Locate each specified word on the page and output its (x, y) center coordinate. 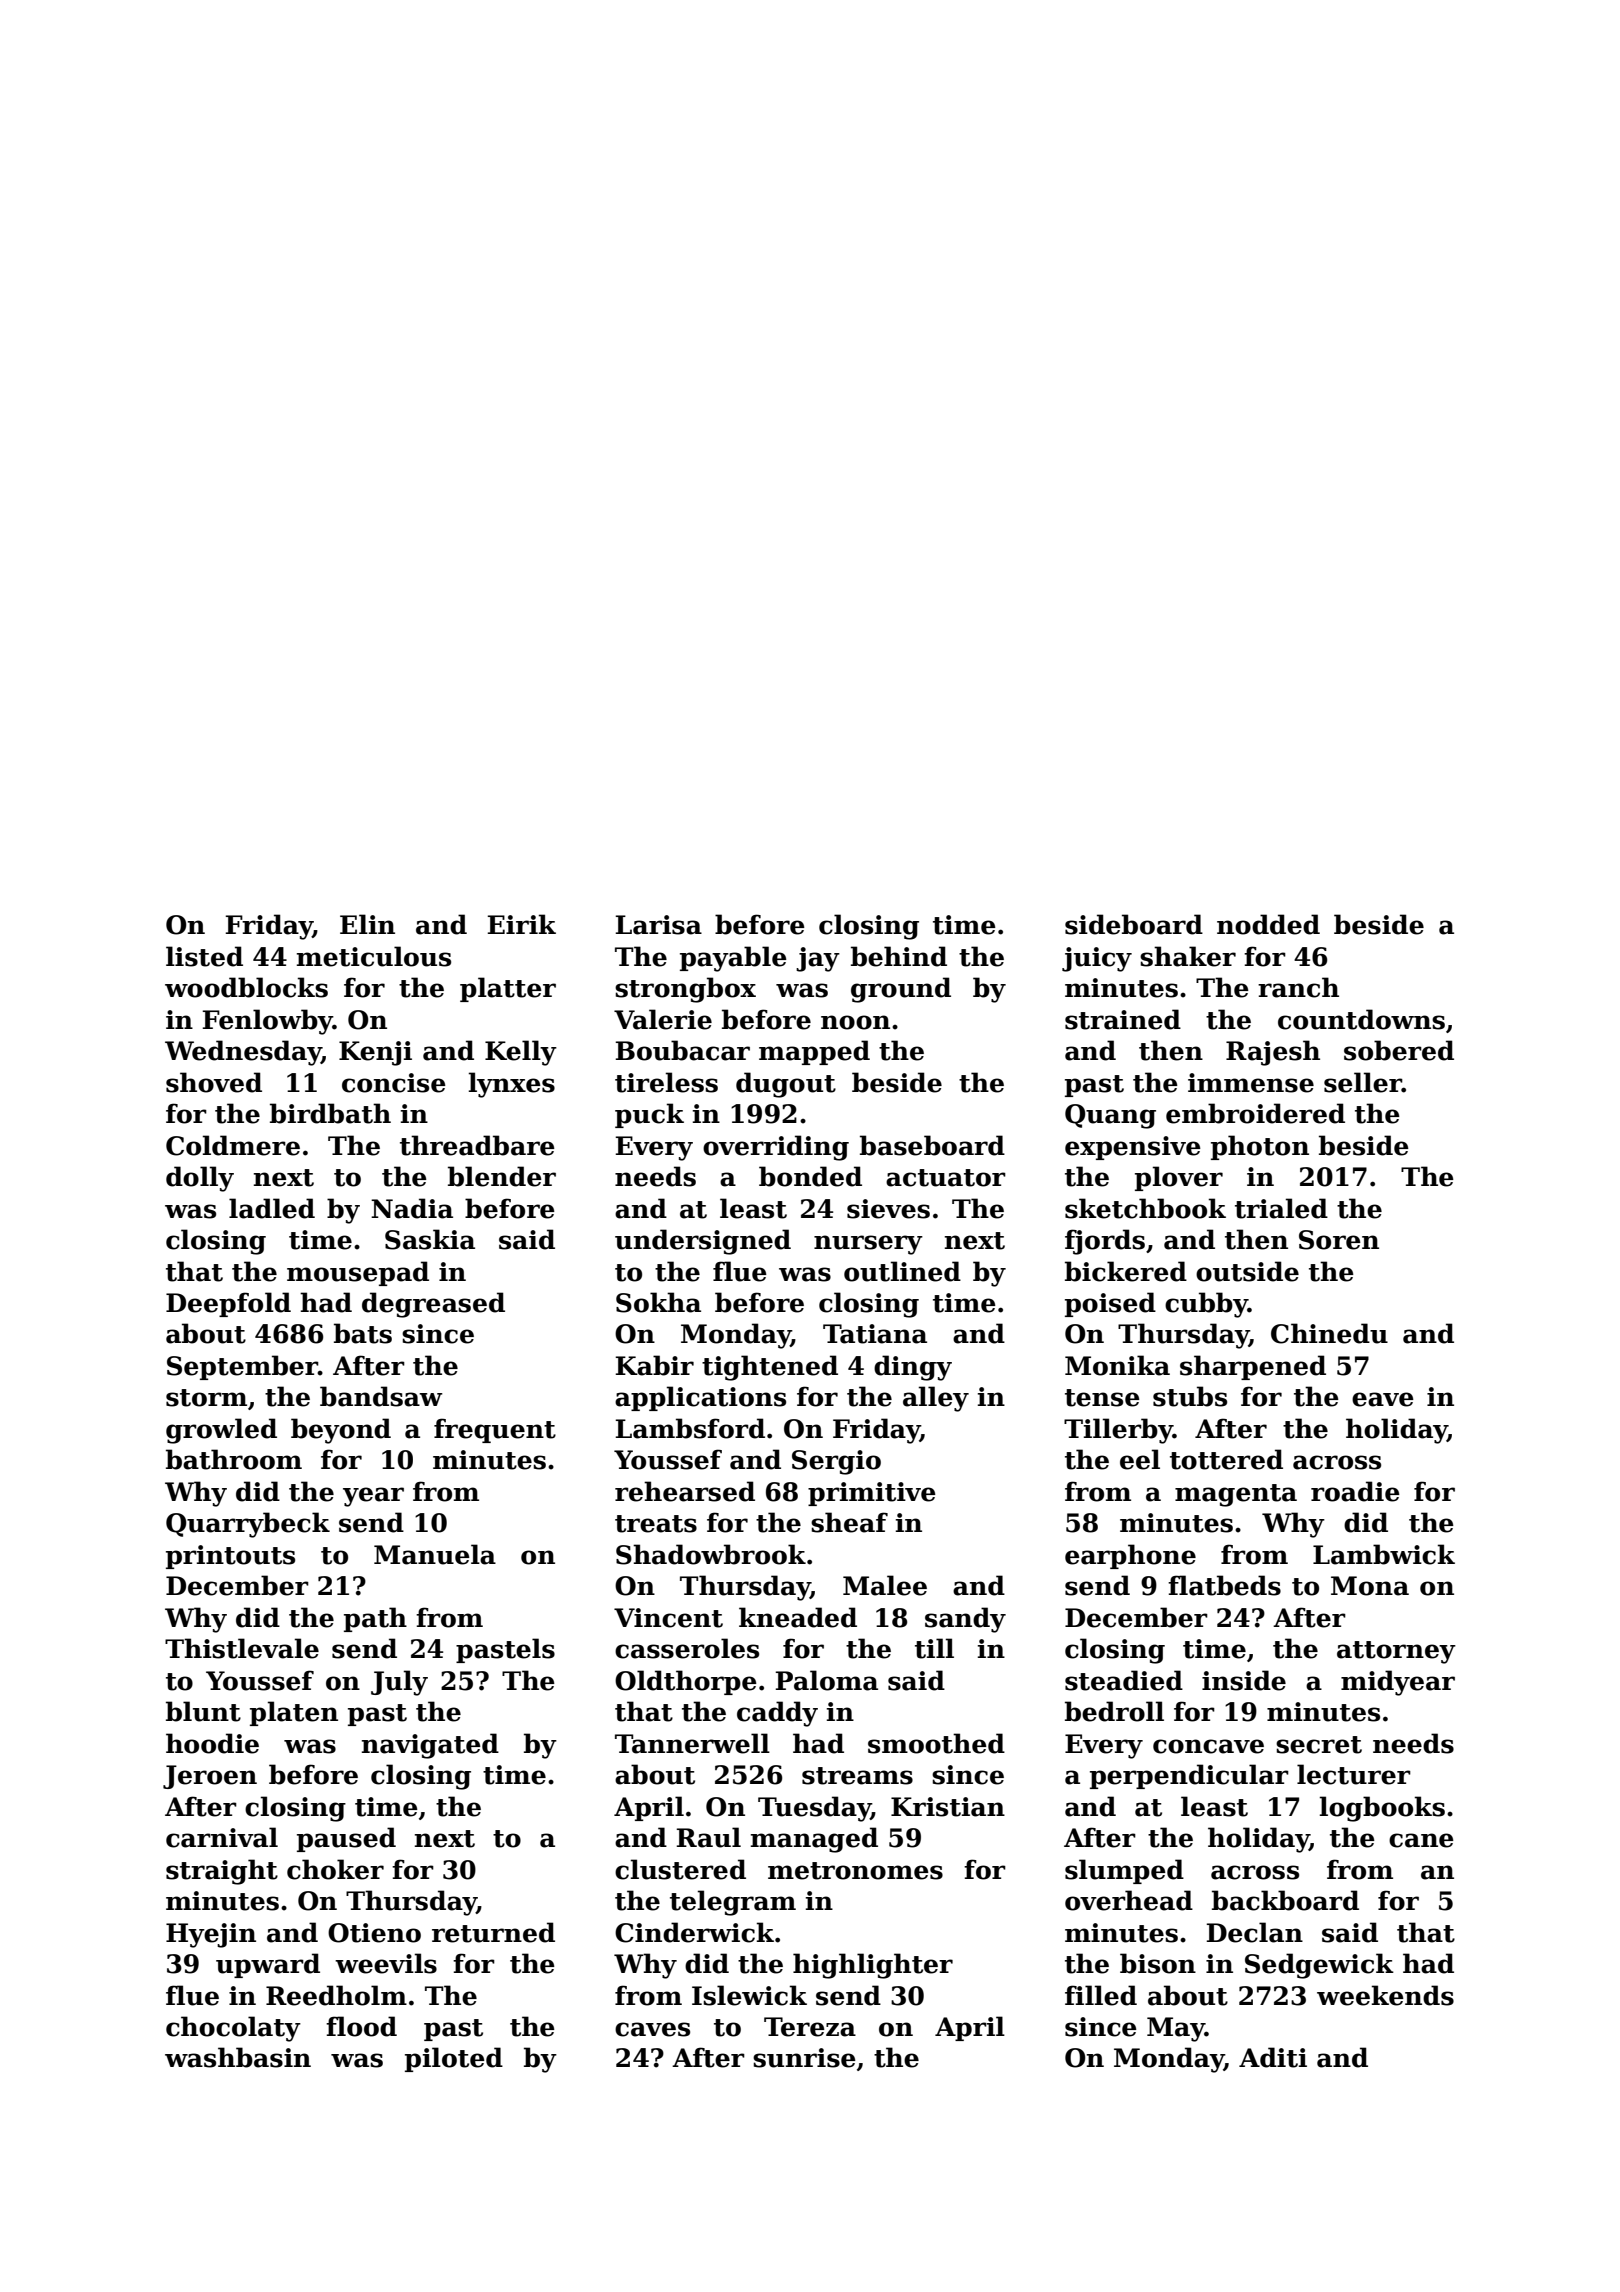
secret (1319, 1745)
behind (899, 956)
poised (1110, 1304)
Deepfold (228, 1304)
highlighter (873, 1966)
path (375, 1619)
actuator (946, 1178)
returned (493, 1932)
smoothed (936, 1743)
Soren (1339, 1240)
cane (1421, 1840)
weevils (386, 1963)
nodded (1268, 924)
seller (1363, 1082)
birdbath (330, 1113)
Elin (367, 924)
